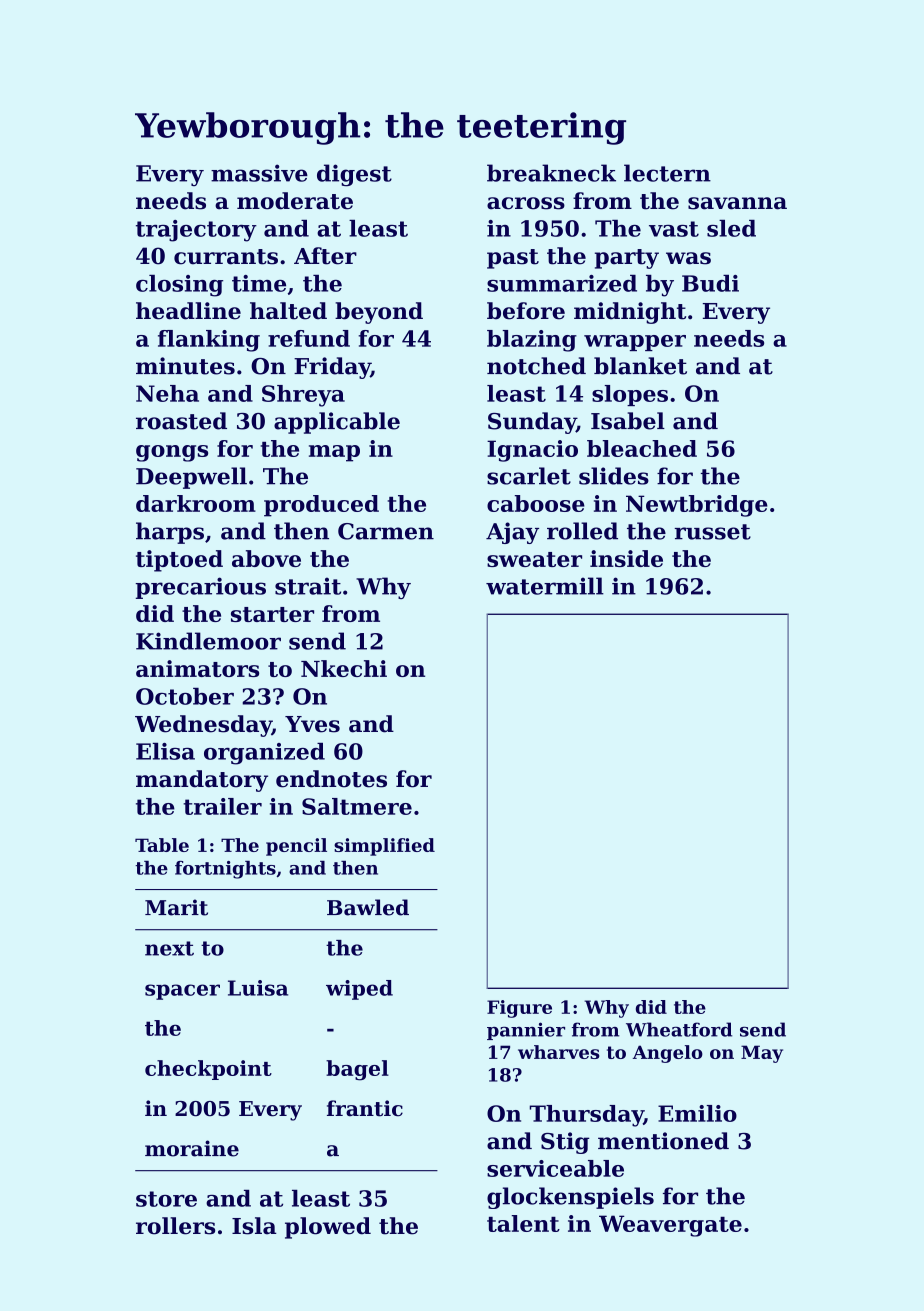  I want to click on frantic, so click(365, 1108).
